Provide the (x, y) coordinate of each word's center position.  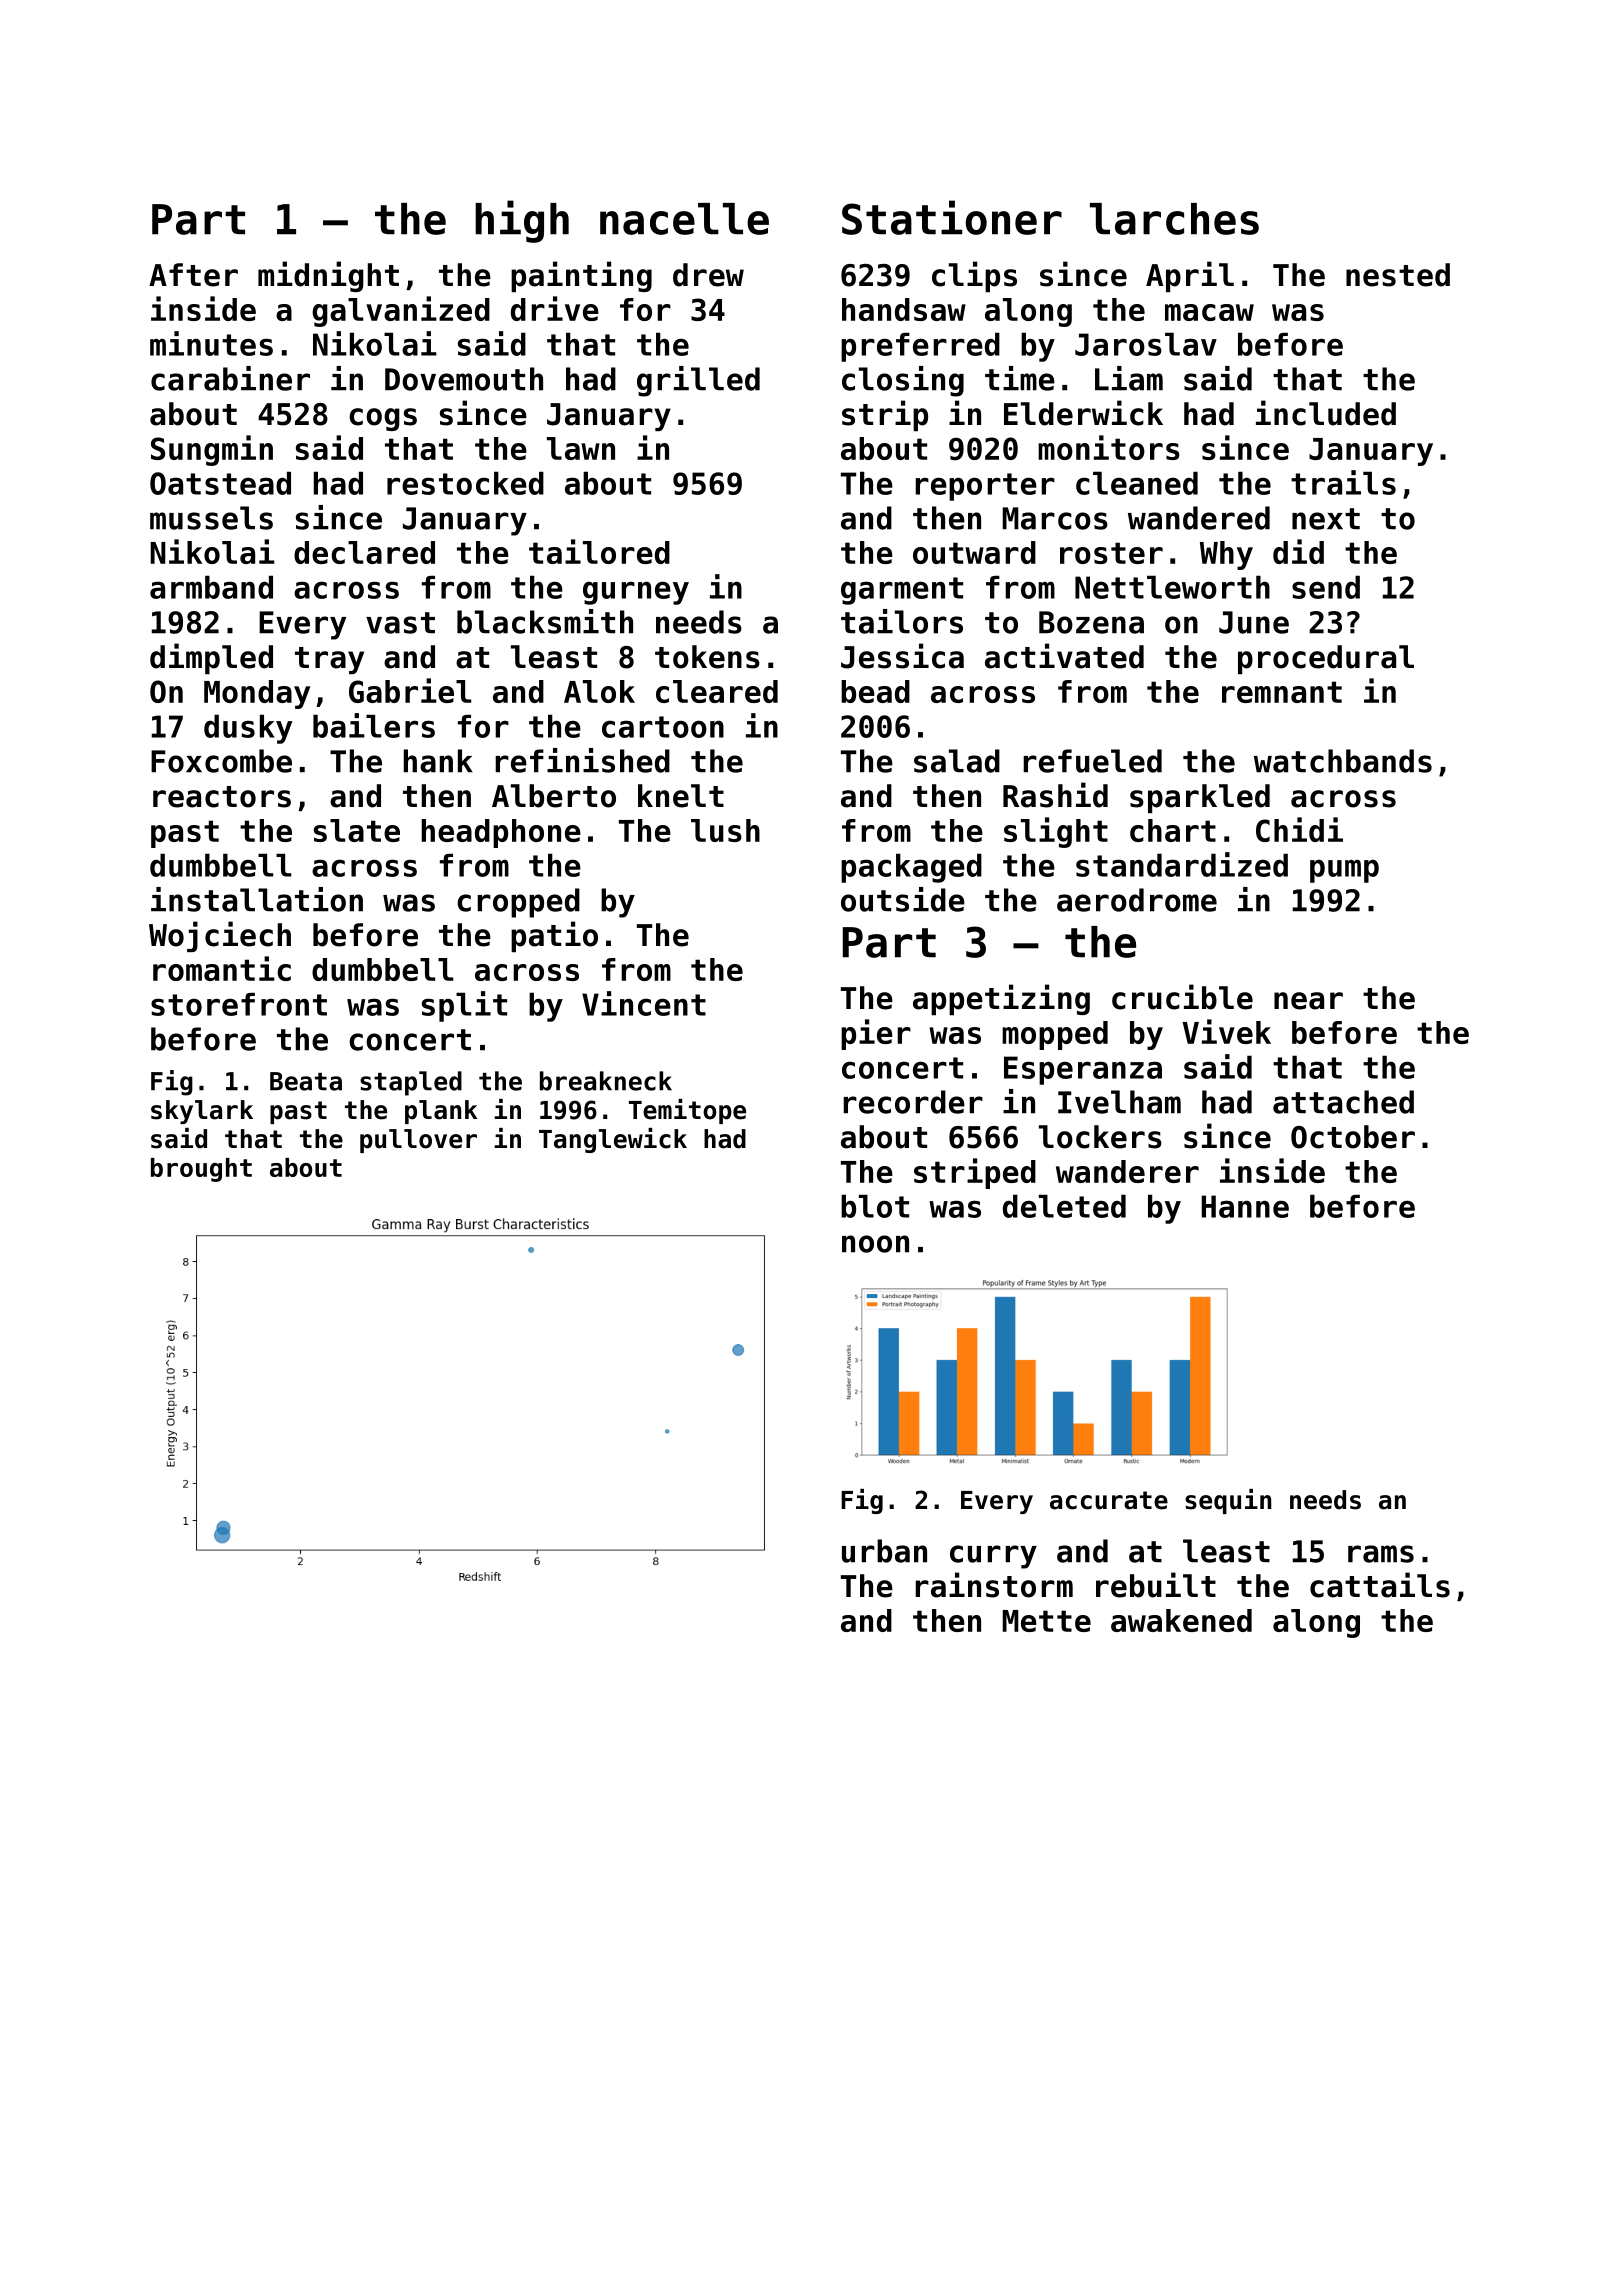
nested (1398, 275)
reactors (222, 797)
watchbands (1343, 761)
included (1326, 413)
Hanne (1245, 1206)
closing (903, 381)
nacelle (684, 219)
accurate (1109, 1500)
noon (875, 1244)
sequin (1228, 1501)
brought (201, 1170)
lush (725, 830)
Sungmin (212, 450)
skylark (202, 1112)
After (193, 275)
